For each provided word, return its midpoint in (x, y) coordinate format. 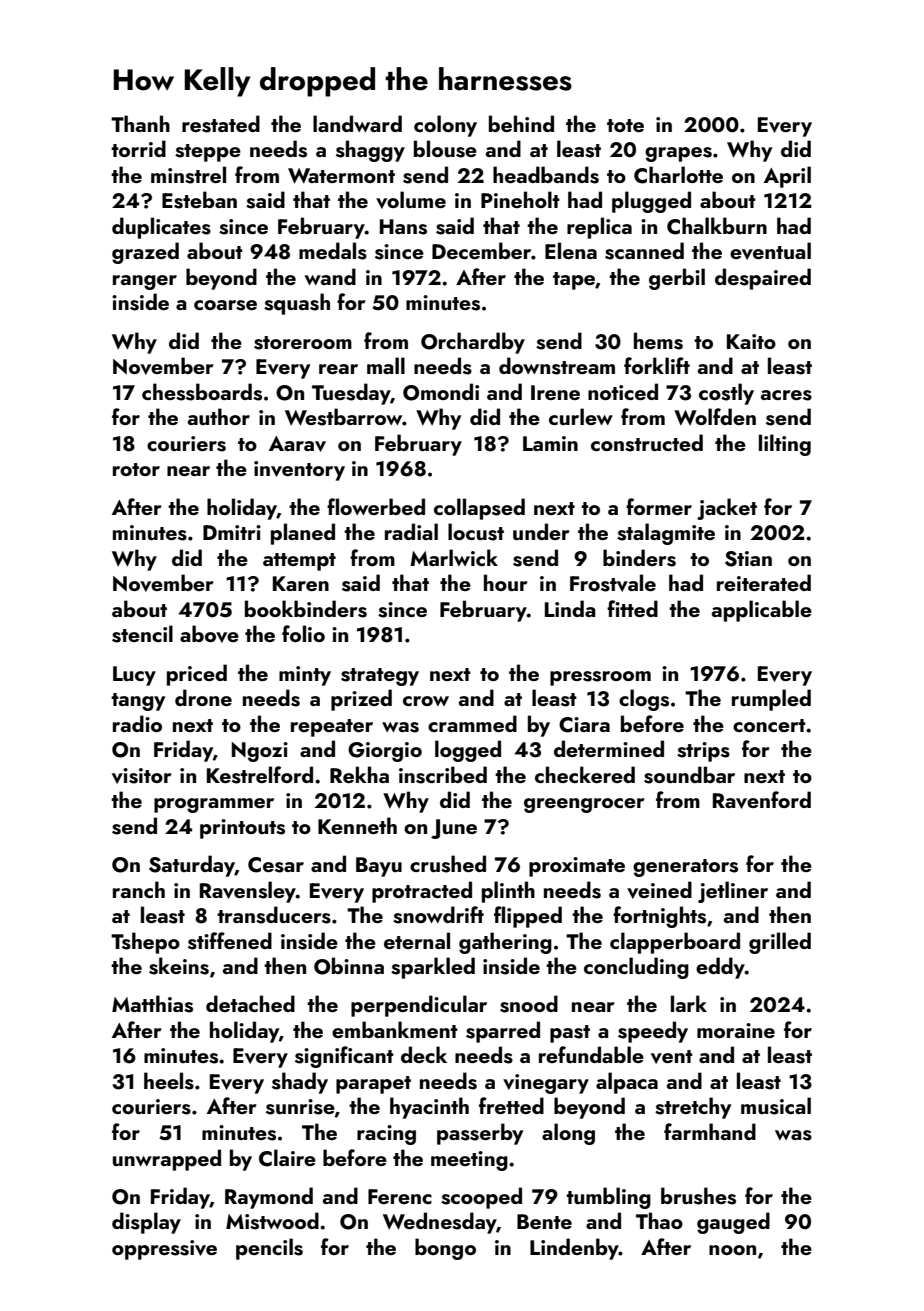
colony (445, 126)
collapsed (479, 509)
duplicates (161, 228)
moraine (736, 1030)
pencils (269, 1249)
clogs (644, 700)
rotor (136, 469)
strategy (380, 677)
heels (169, 1081)
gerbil (677, 279)
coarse (225, 305)
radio (137, 723)
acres (786, 395)
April (787, 177)
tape (574, 281)
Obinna (349, 966)
